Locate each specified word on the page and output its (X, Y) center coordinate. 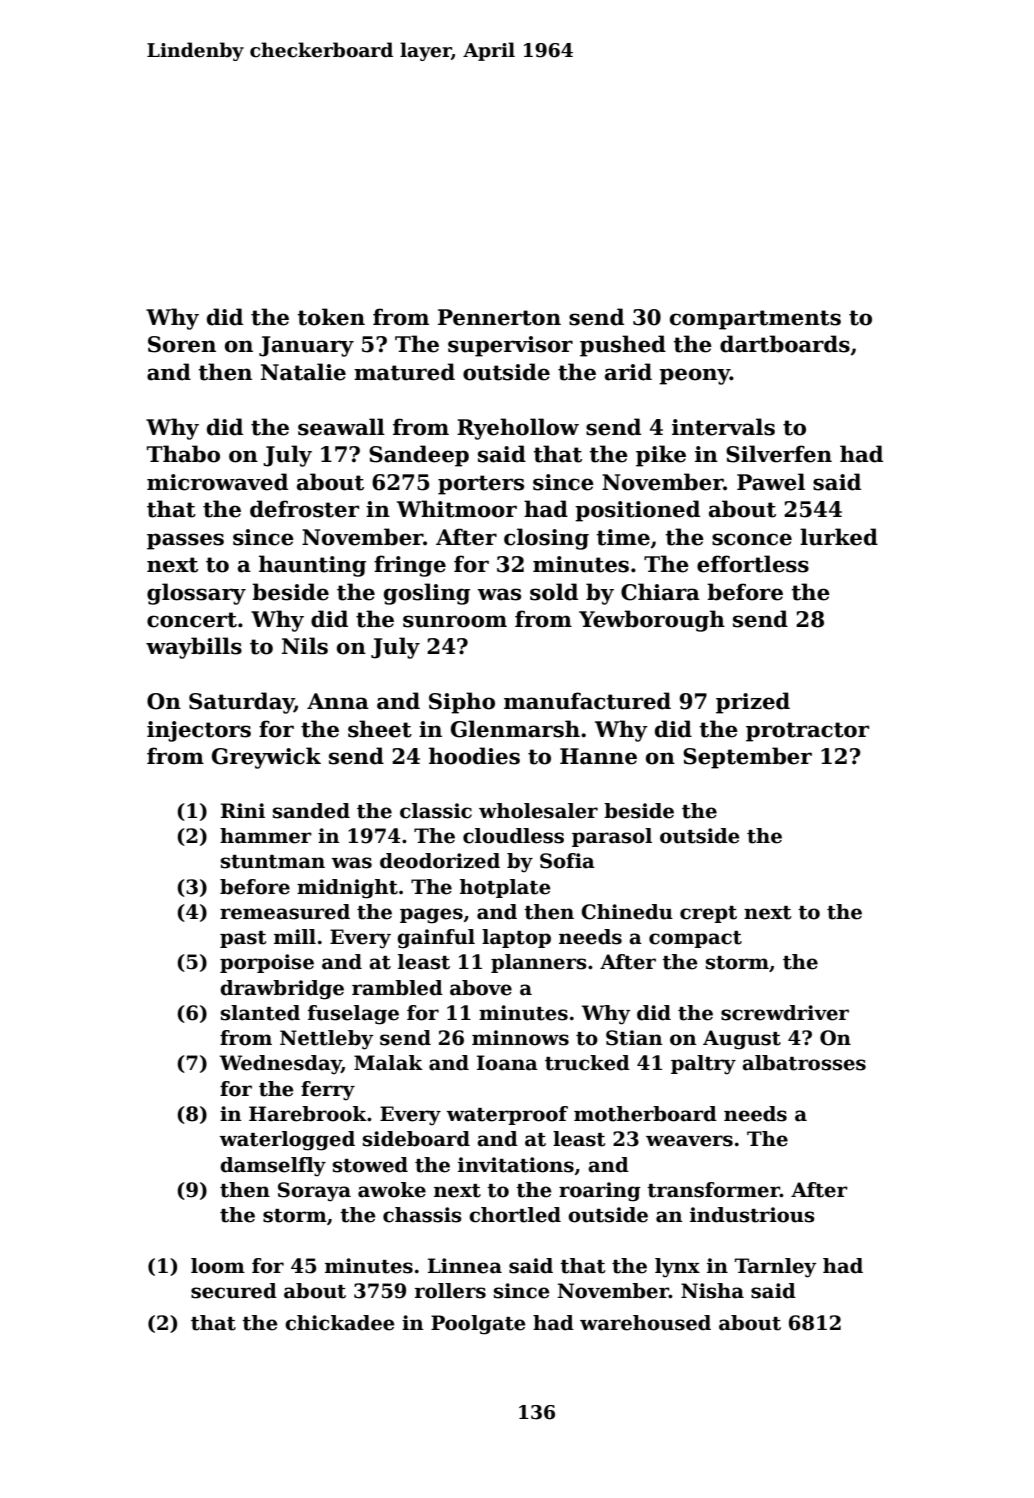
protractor (807, 732)
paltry (703, 1065)
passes (185, 541)
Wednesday (281, 1065)
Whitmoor (457, 509)
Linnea (465, 1266)
